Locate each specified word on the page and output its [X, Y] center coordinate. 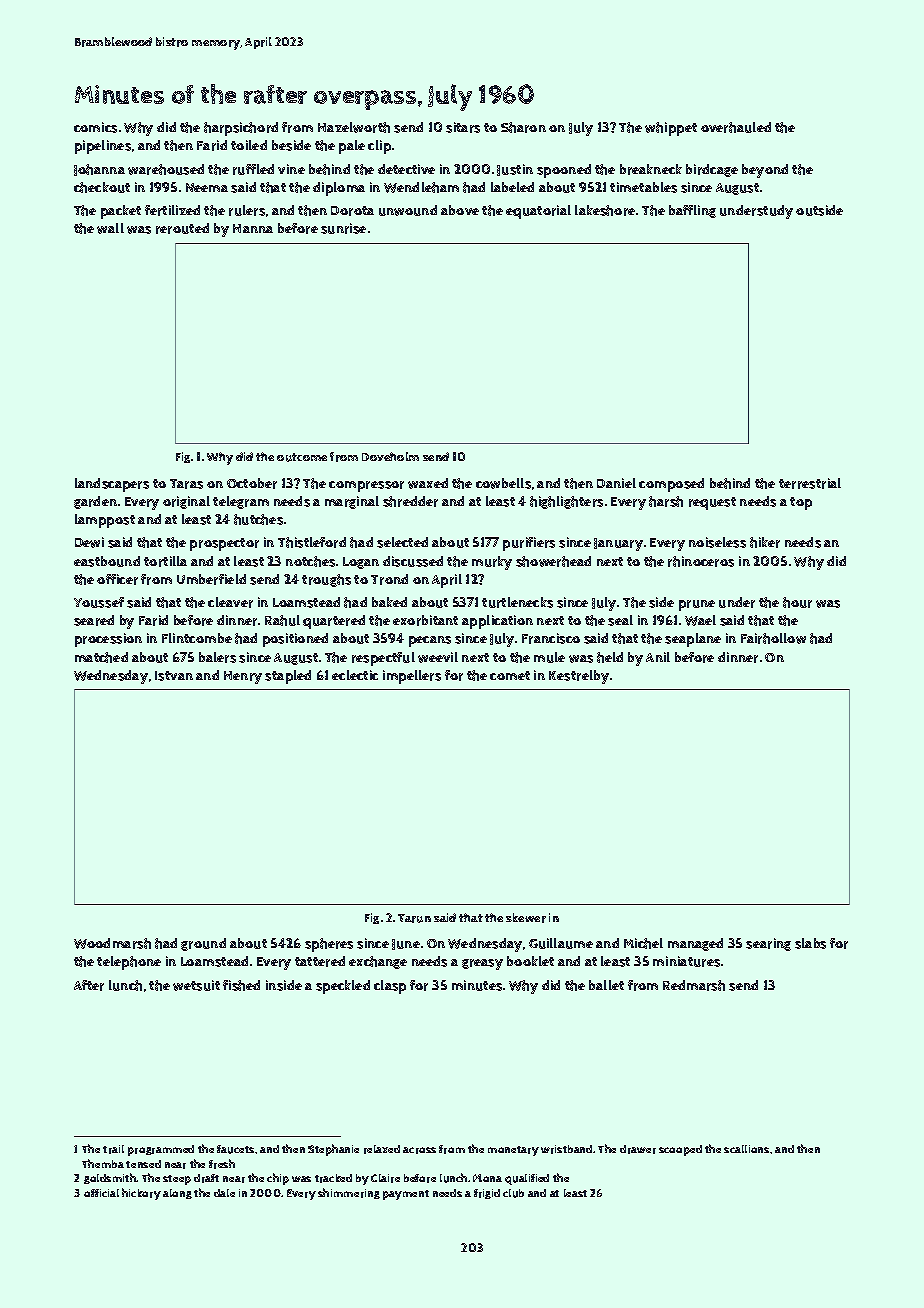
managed [695, 944]
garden [95, 502]
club [513, 1193]
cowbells [503, 483]
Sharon [523, 127]
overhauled [736, 127]
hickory [141, 1194]
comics [95, 127]
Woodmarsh [112, 943]
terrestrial [810, 483]
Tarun [414, 918]
